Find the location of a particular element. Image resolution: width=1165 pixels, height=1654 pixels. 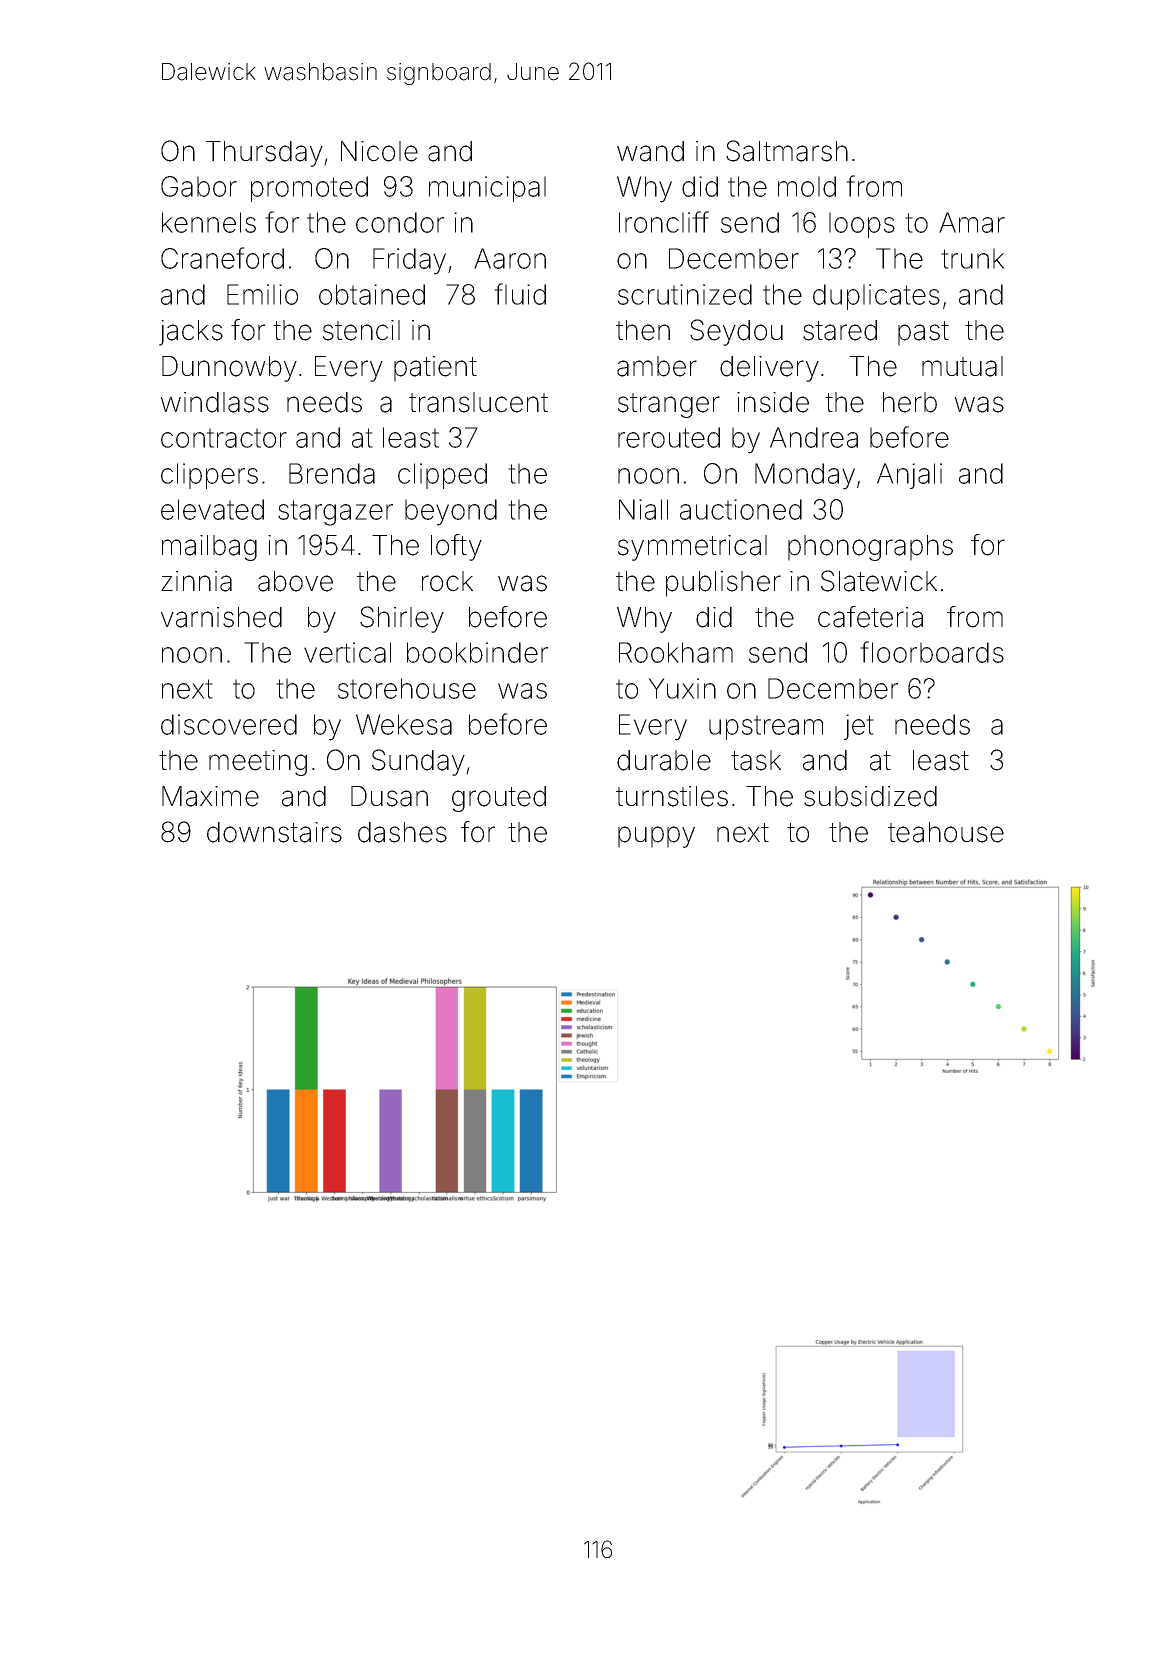

amber is located at coordinates (657, 366).
